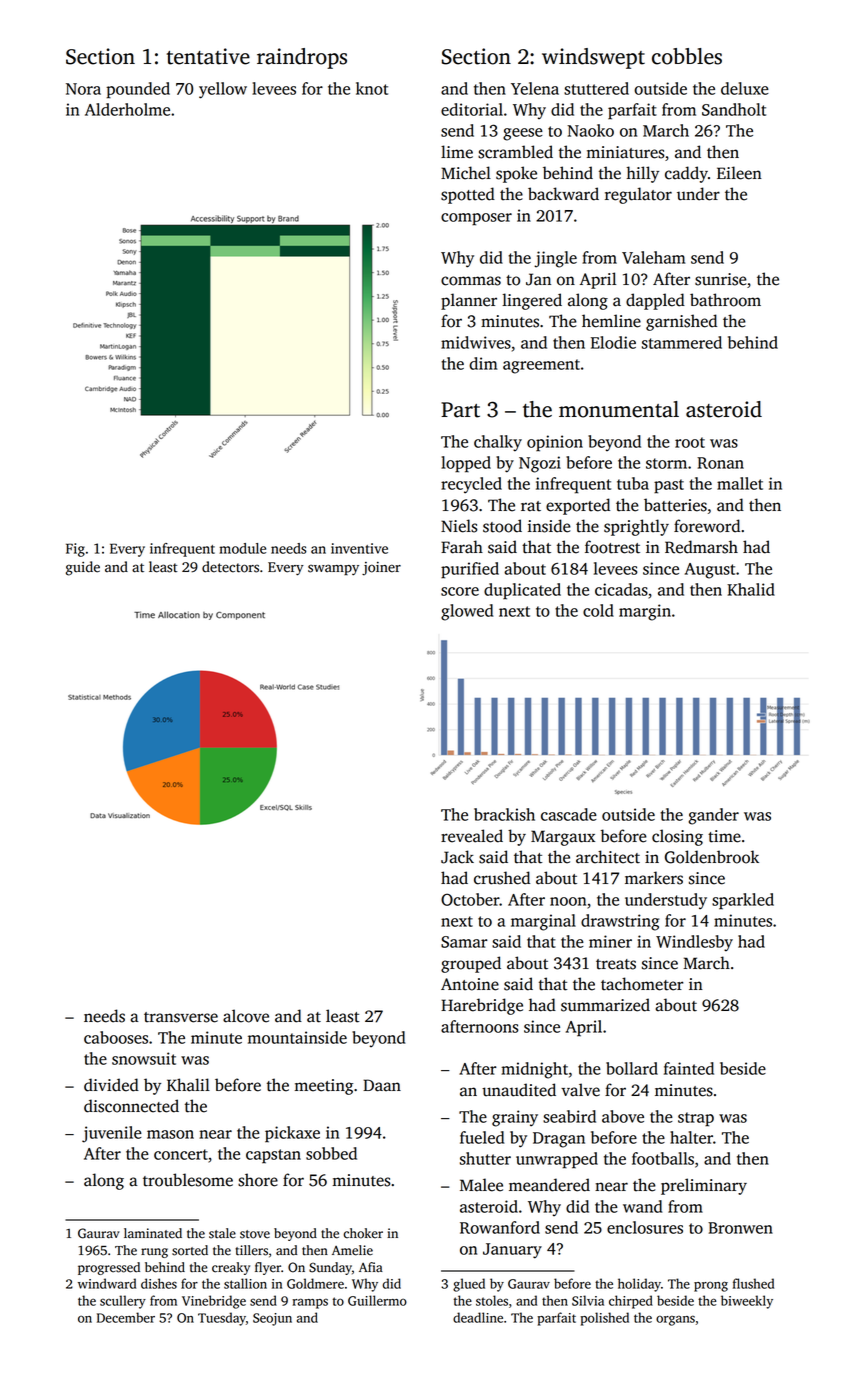 This screenshot has height=1400, width=849. What do you see at coordinates (625, 152) in the screenshot?
I see `miniatures` at bounding box center [625, 152].
